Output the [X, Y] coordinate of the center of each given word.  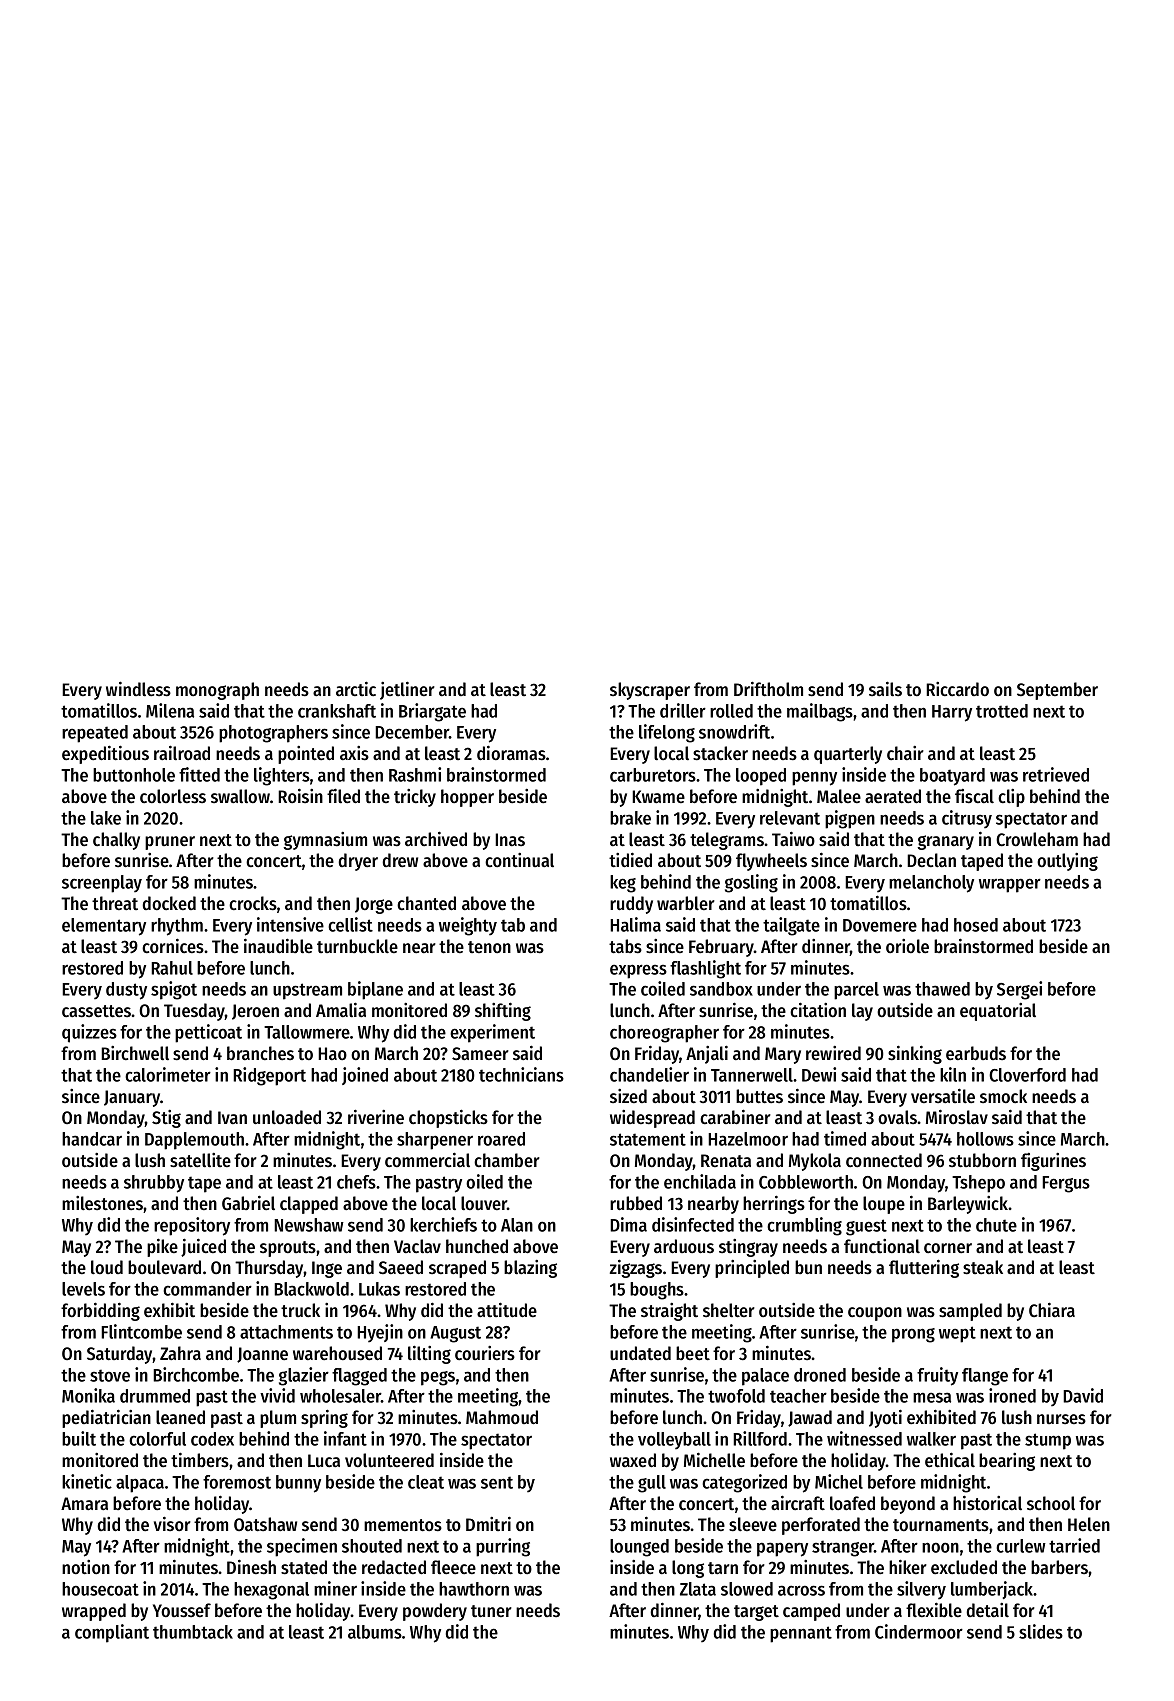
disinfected [693, 1224]
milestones [103, 1204]
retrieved [1056, 774]
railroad [182, 752]
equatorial [998, 1012]
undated [640, 1353]
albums [375, 1632]
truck [300, 1310]
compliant [112, 1633]
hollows [985, 1139]
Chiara [1052, 1309]
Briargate [432, 712]
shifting [503, 1011]
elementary [104, 927]
